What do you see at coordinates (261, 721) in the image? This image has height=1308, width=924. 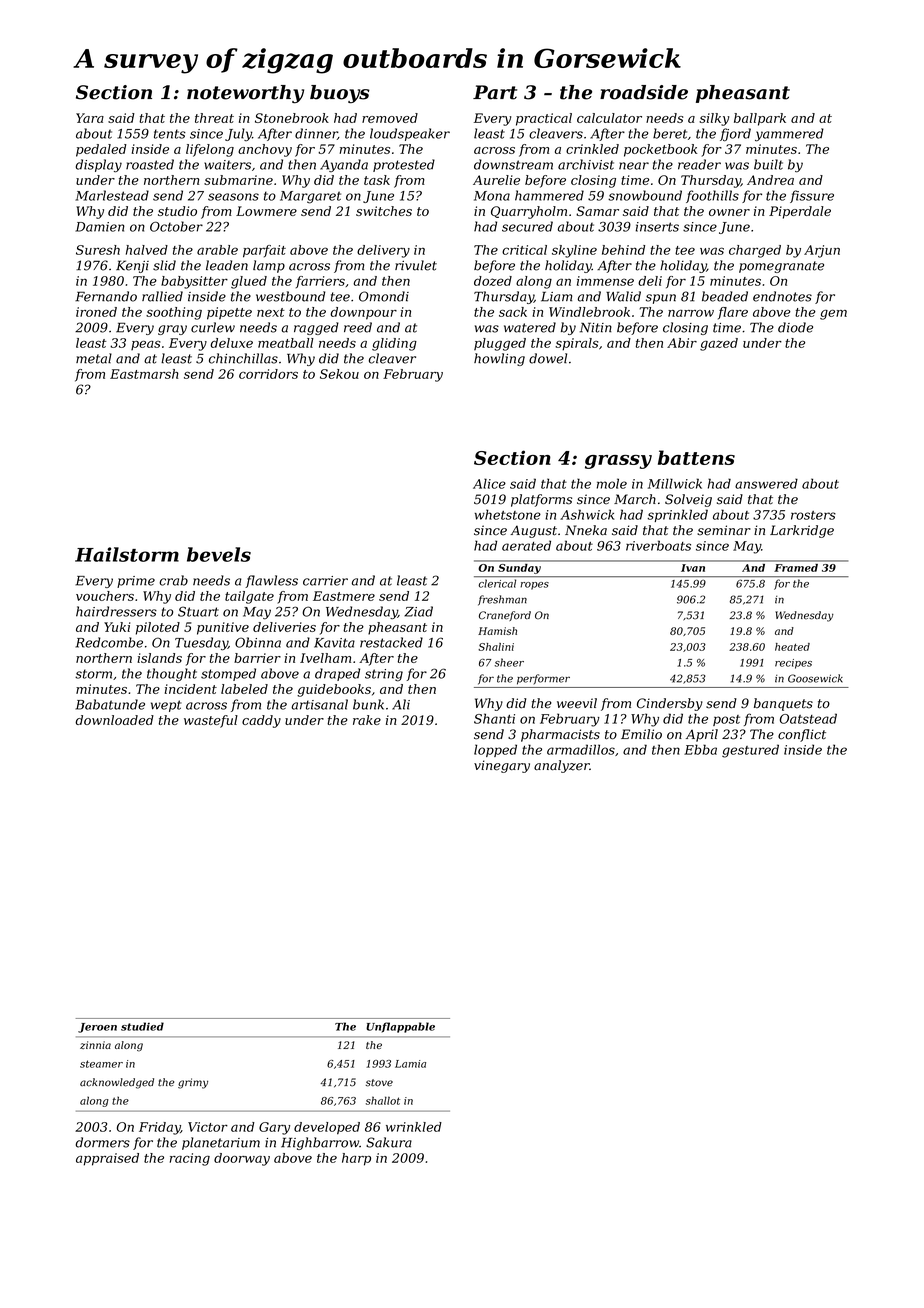 I see `caddy` at bounding box center [261, 721].
